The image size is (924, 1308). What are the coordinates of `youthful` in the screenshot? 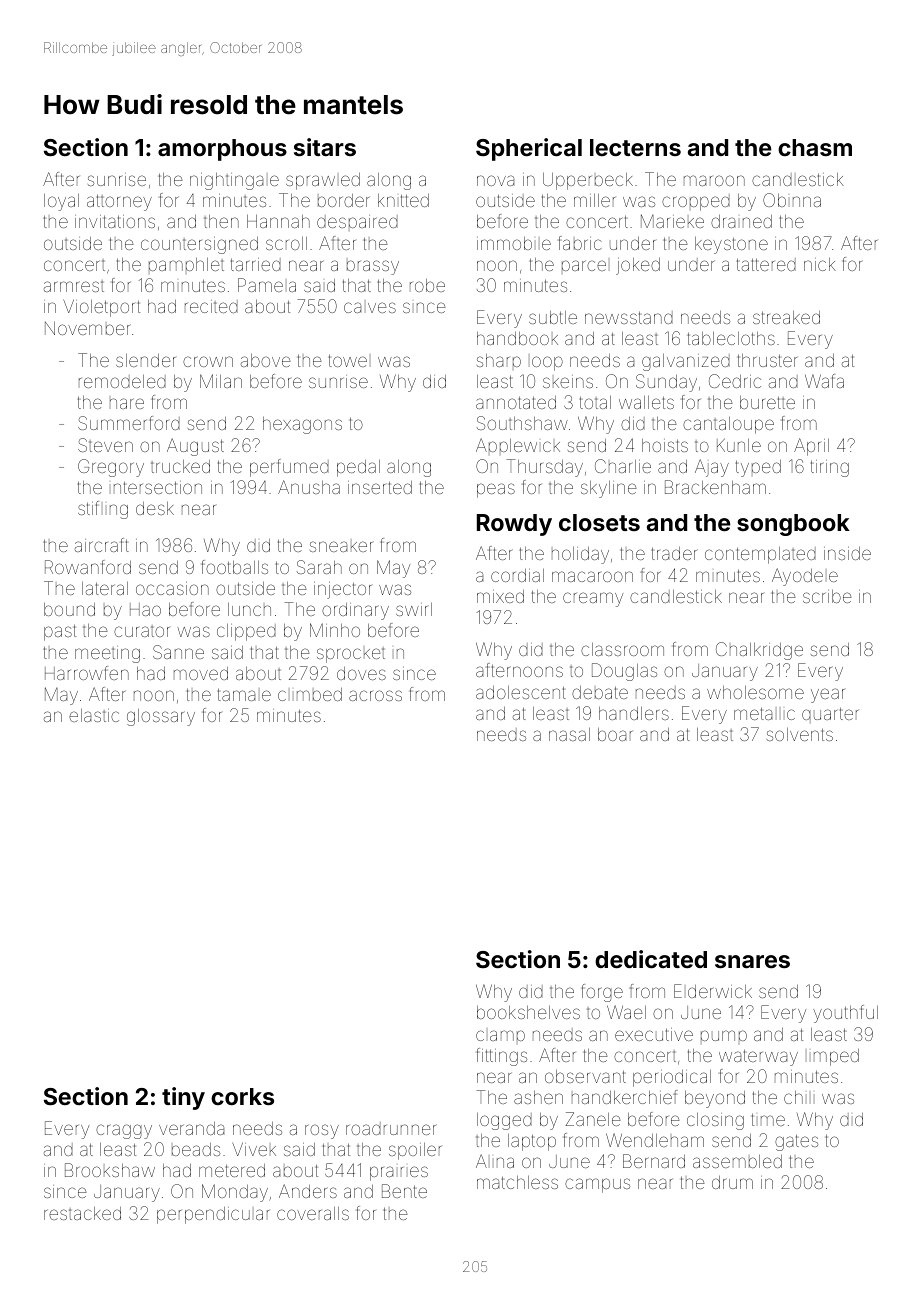 It's located at (845, 1014).
